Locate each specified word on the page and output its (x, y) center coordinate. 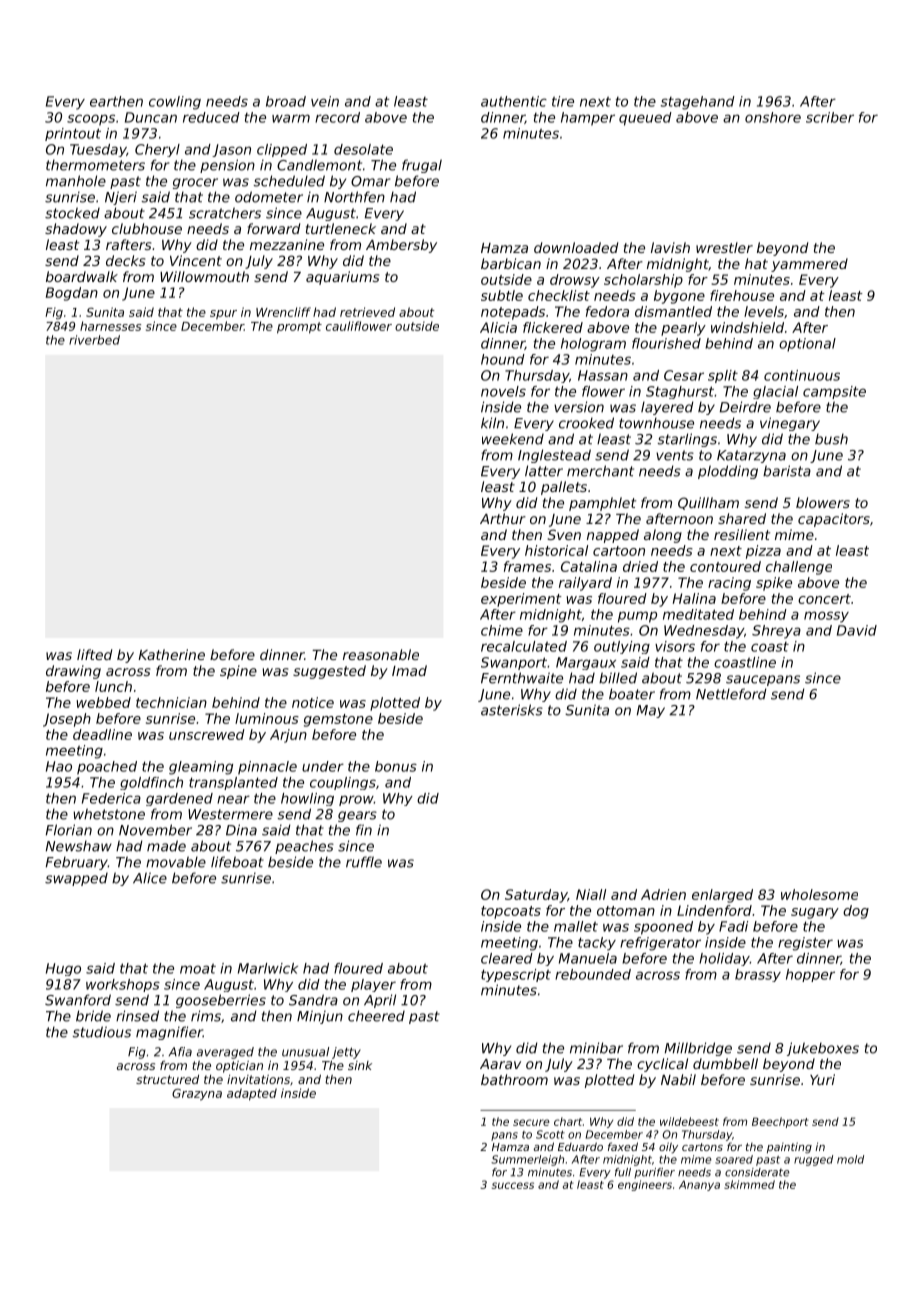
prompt (299, 328)
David (857, 630)
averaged (225, 1053)
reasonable (381, 654)
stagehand (698, 103)
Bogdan (72, 294)
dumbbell (725, 1063)
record (337, 117)
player (373, 985)
